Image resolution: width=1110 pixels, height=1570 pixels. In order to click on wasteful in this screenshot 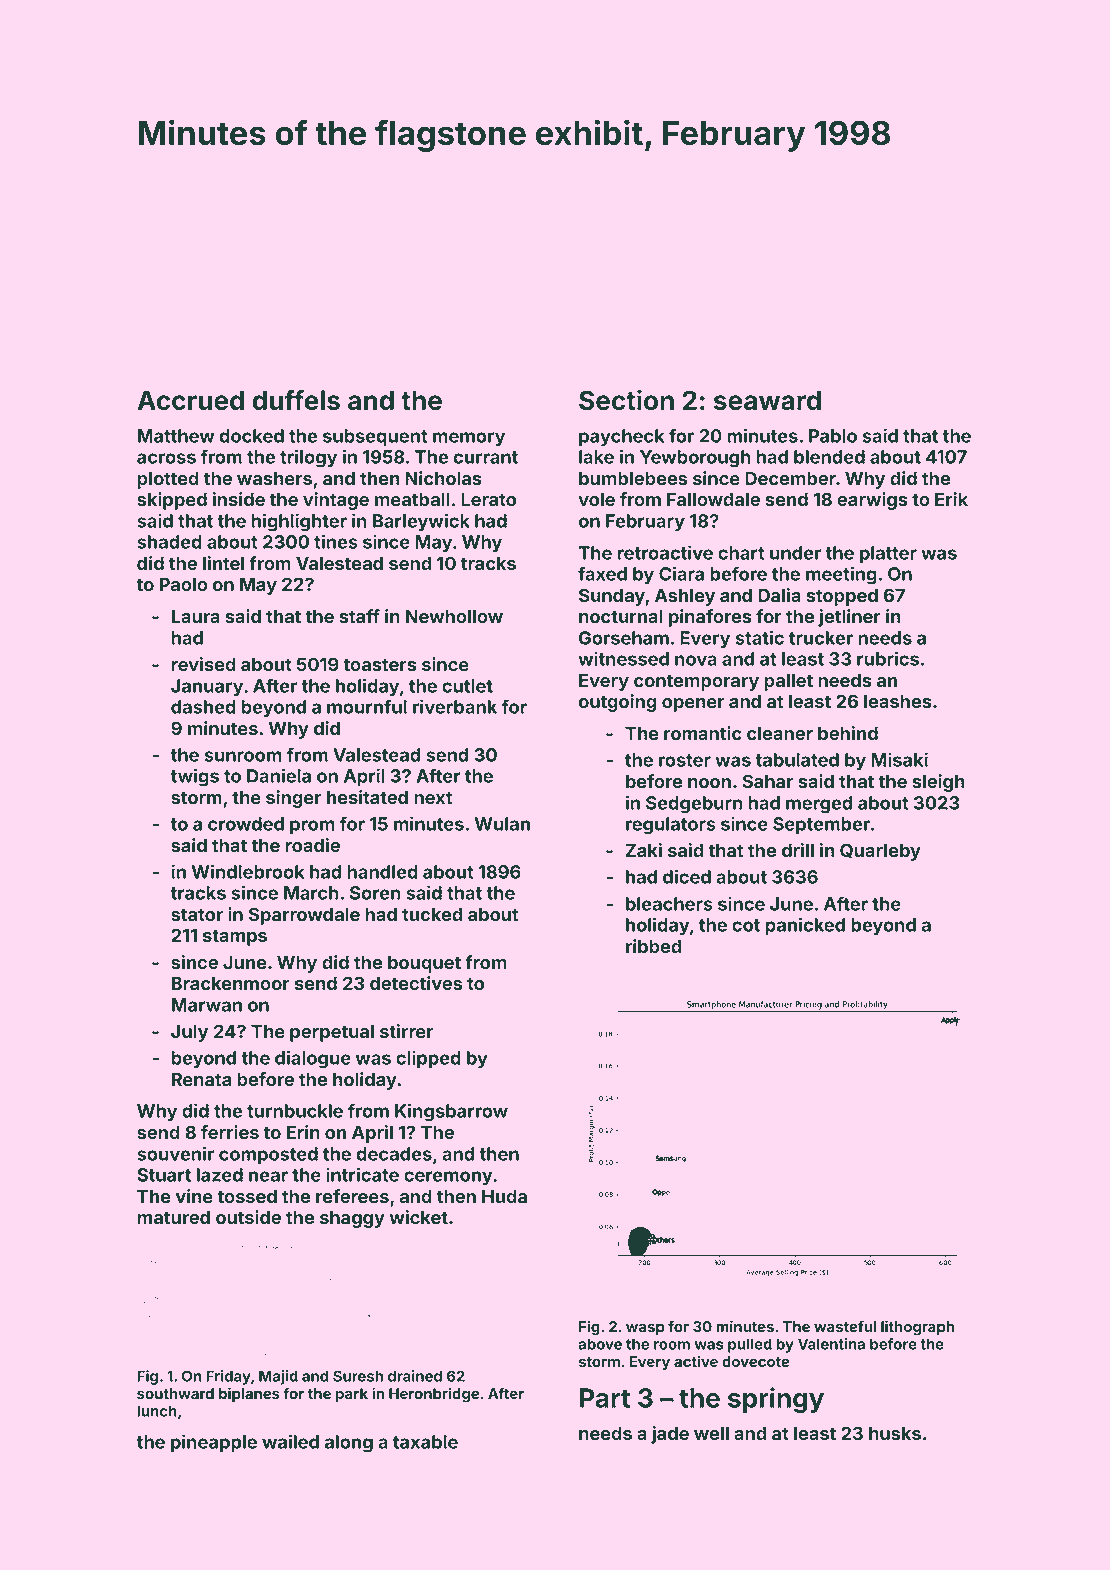, I will do `click(845, 1326)`.
